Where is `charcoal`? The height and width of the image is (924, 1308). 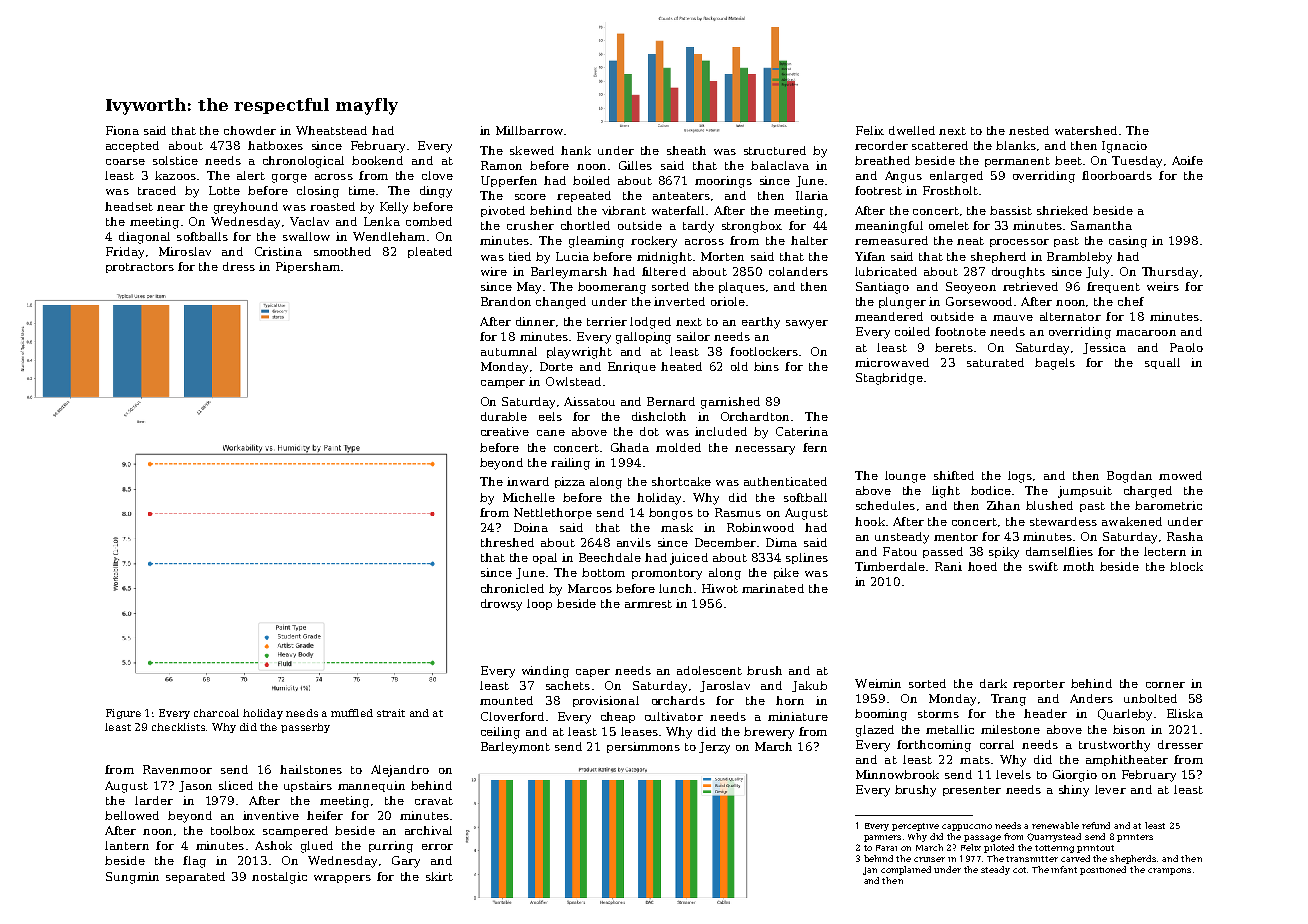 charcoal is located at coordinates (216, 713).
